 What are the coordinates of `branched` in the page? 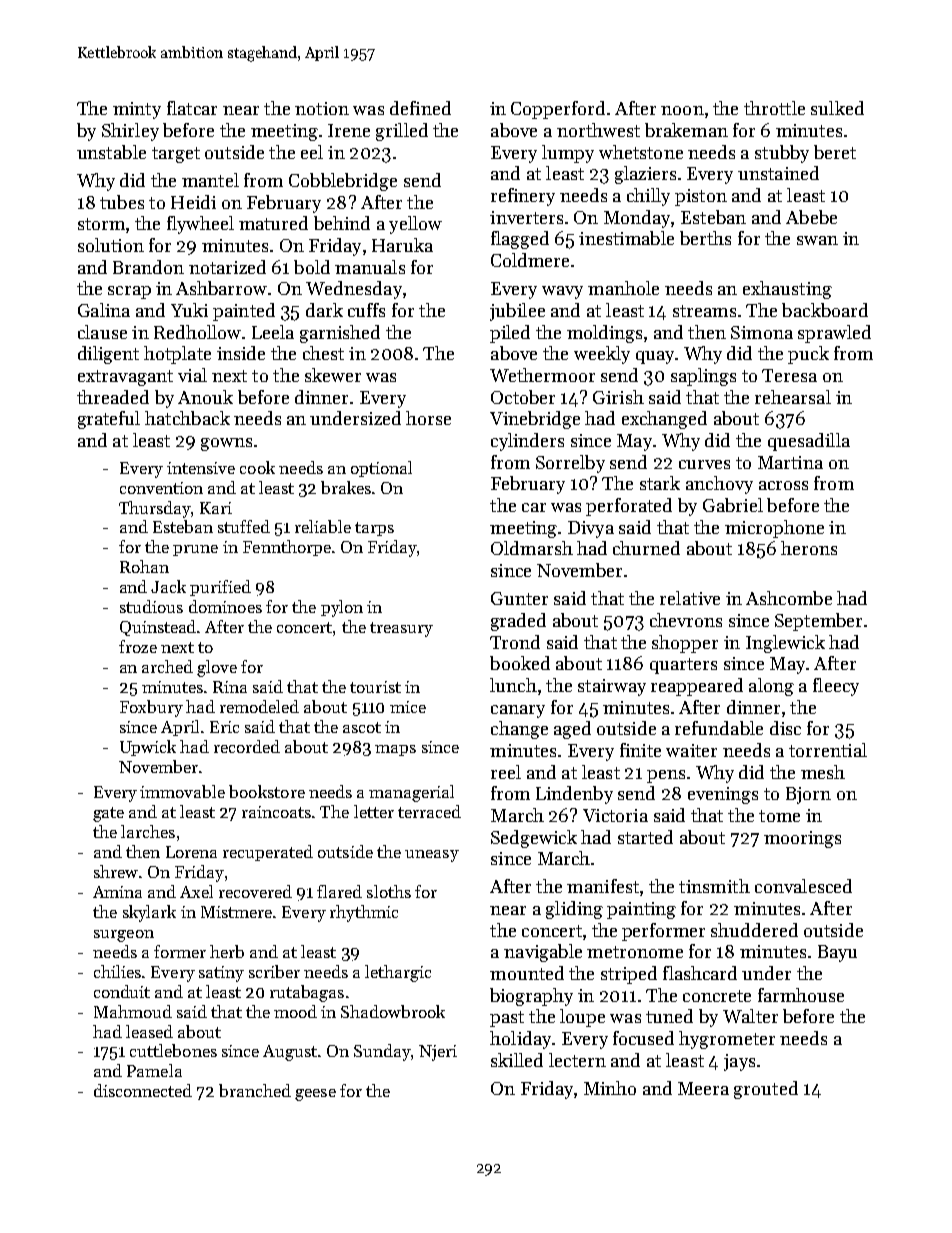 It's located at (255, 1090).
